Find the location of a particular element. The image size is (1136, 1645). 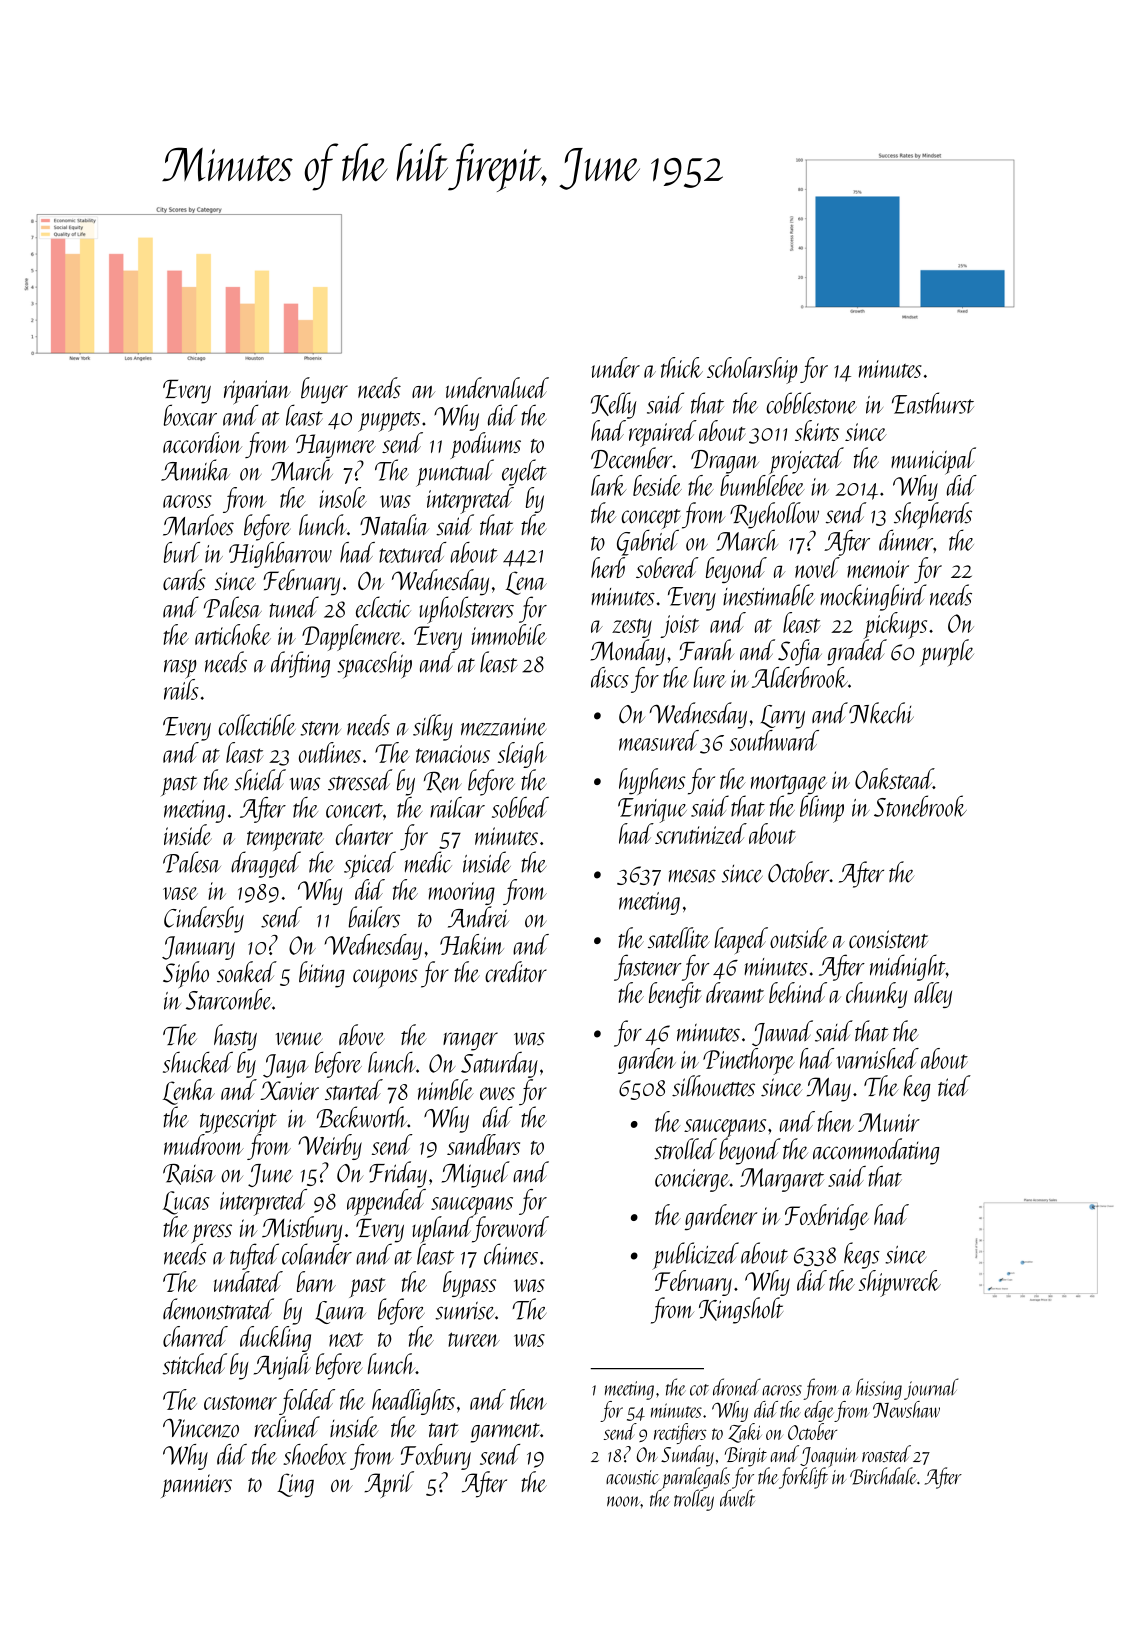

Foxbury is located at coordinates (436, 1457).
